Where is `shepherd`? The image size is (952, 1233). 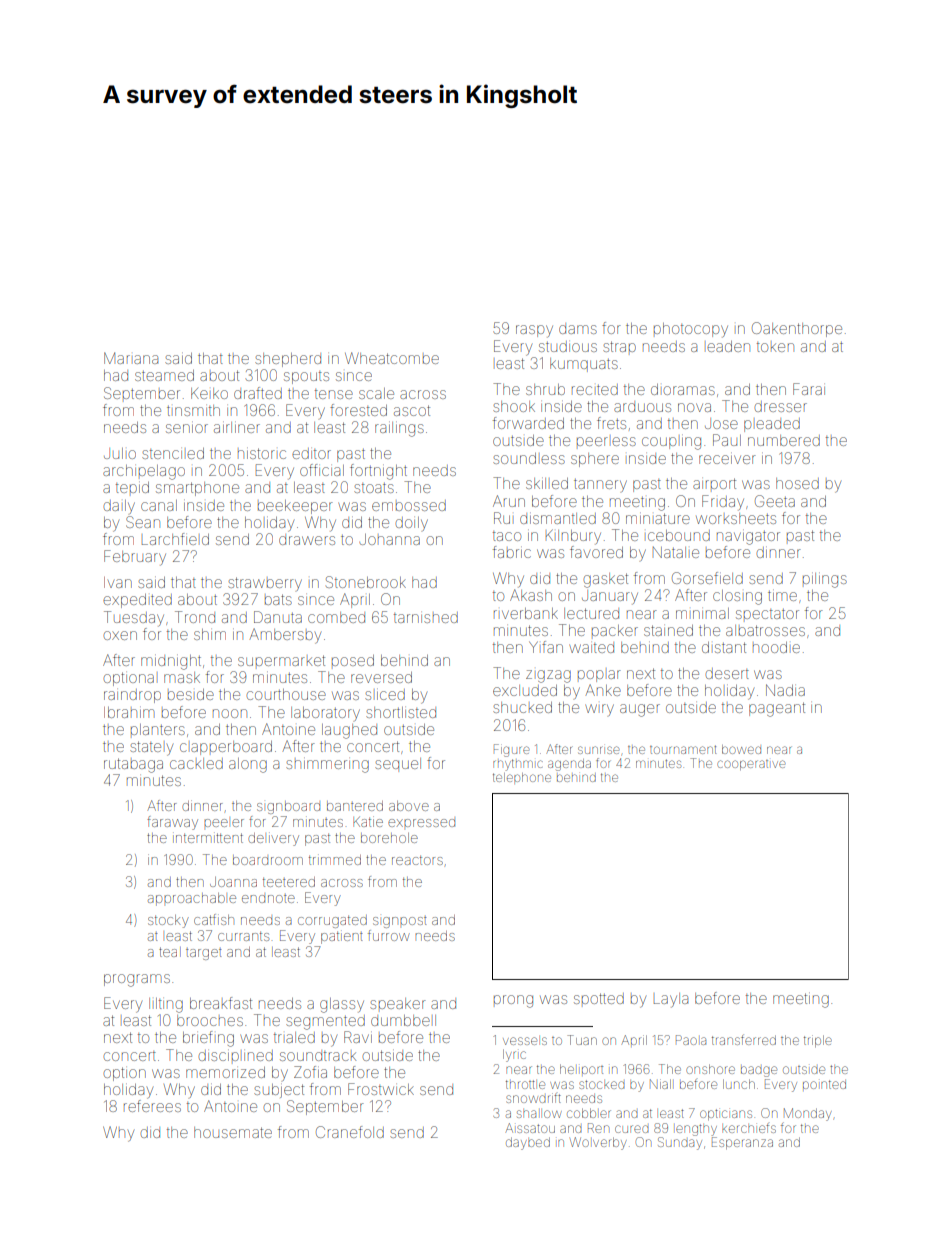 shepherd is located at coordinates (288, 360).
